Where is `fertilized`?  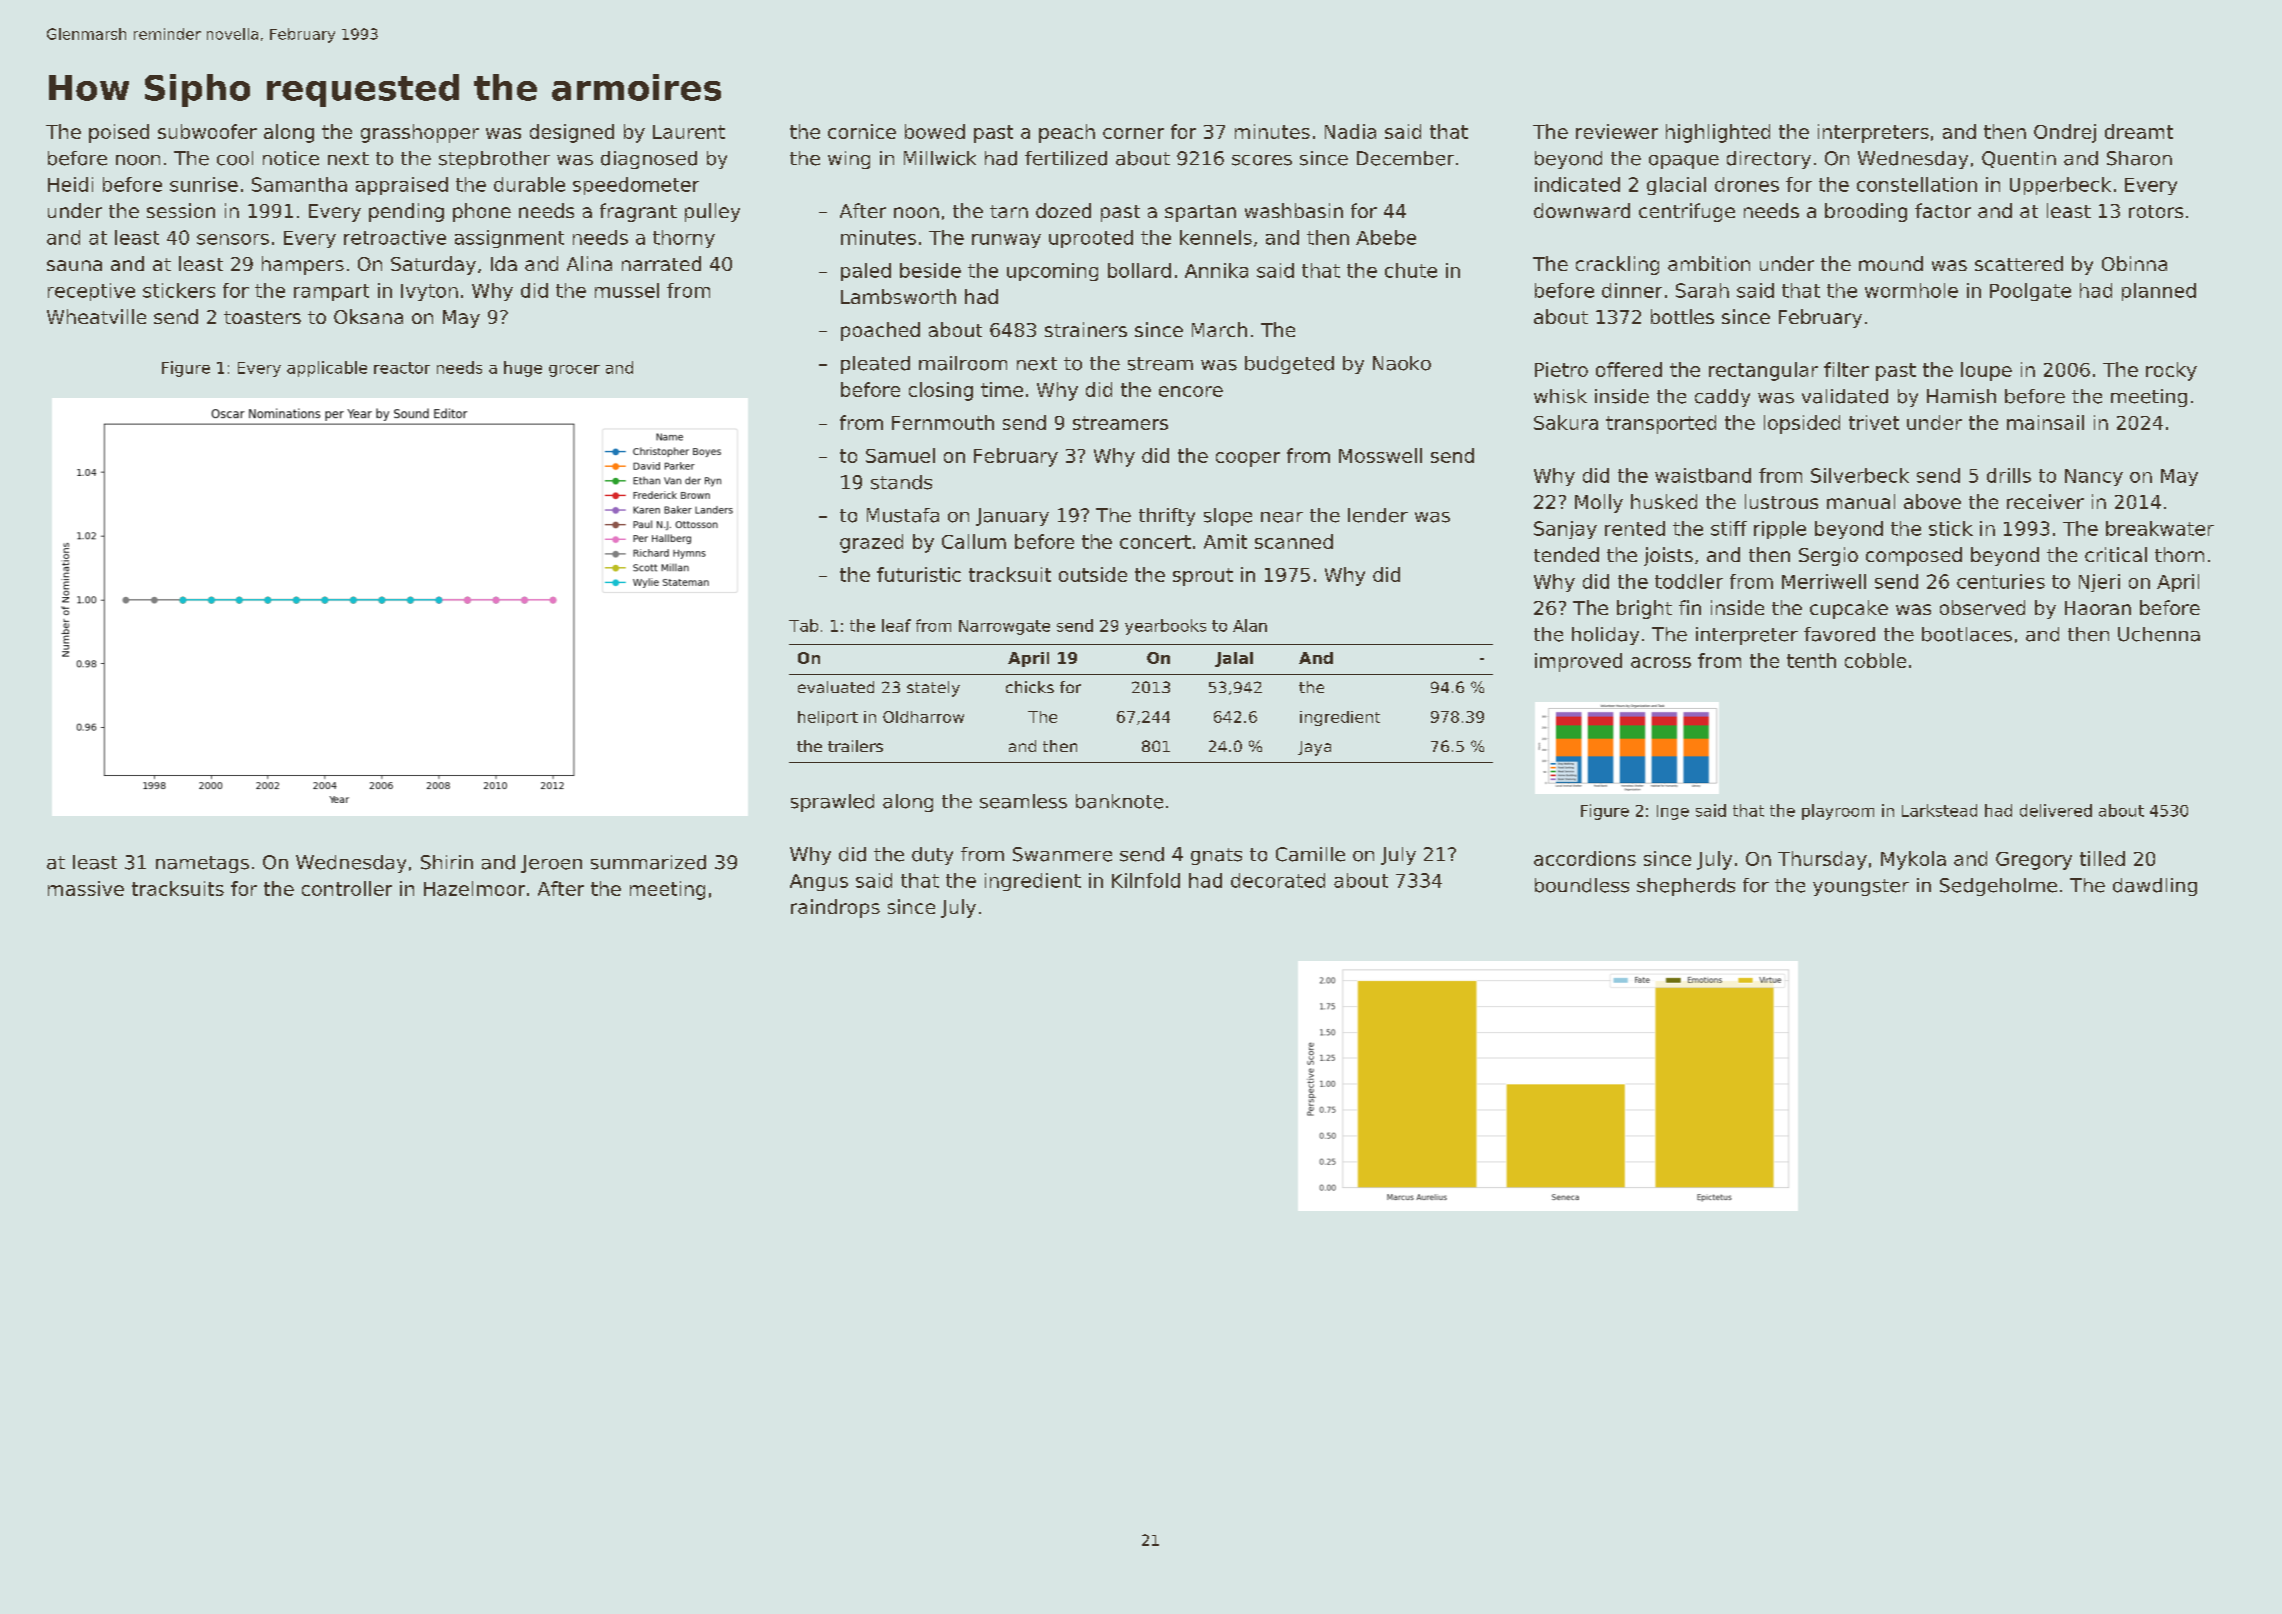 fertilized is located at coordinates (1066, 158).
